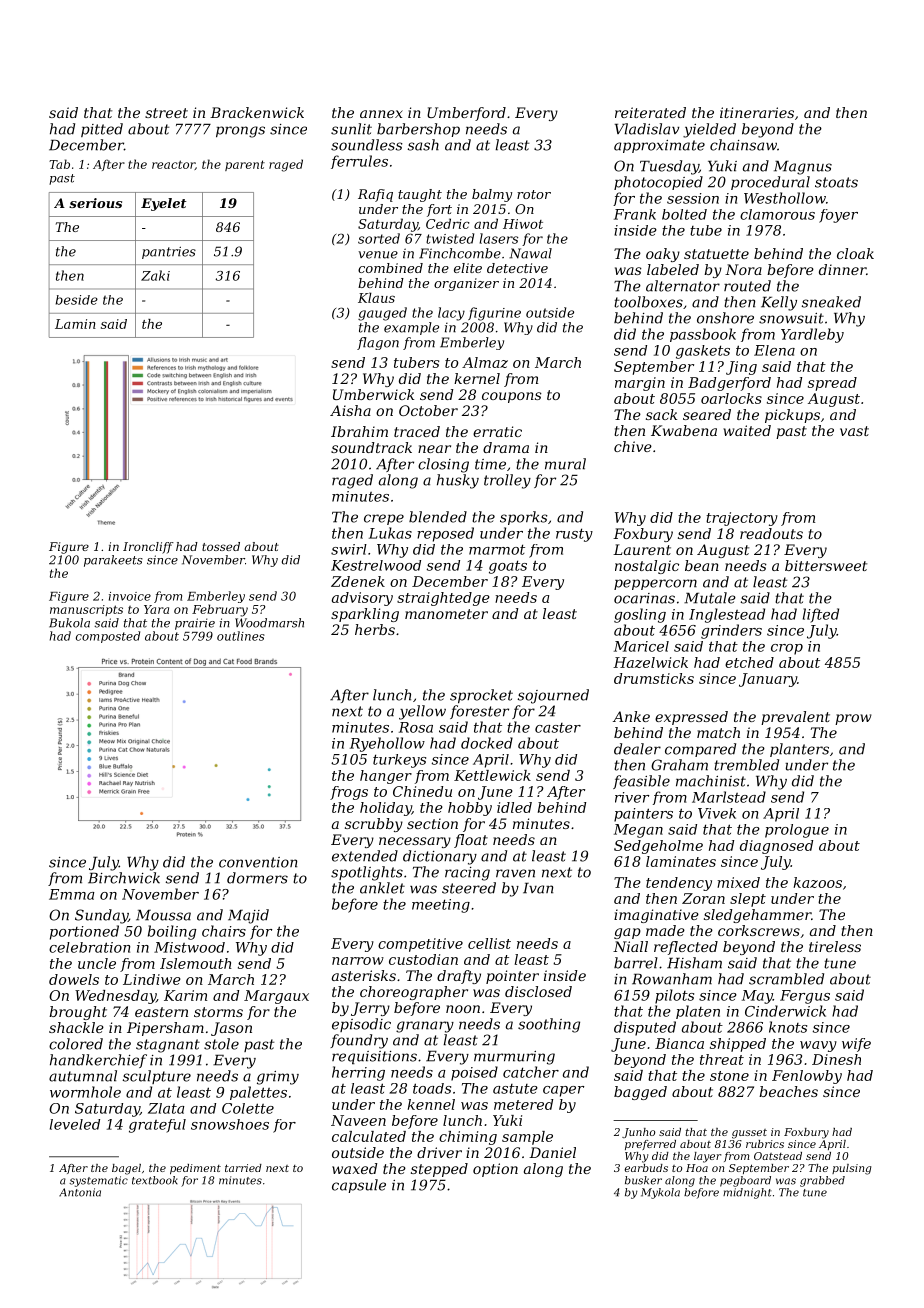  Describe the element at coordinates (185, 995) in the document. I see `Karim` at that location.
